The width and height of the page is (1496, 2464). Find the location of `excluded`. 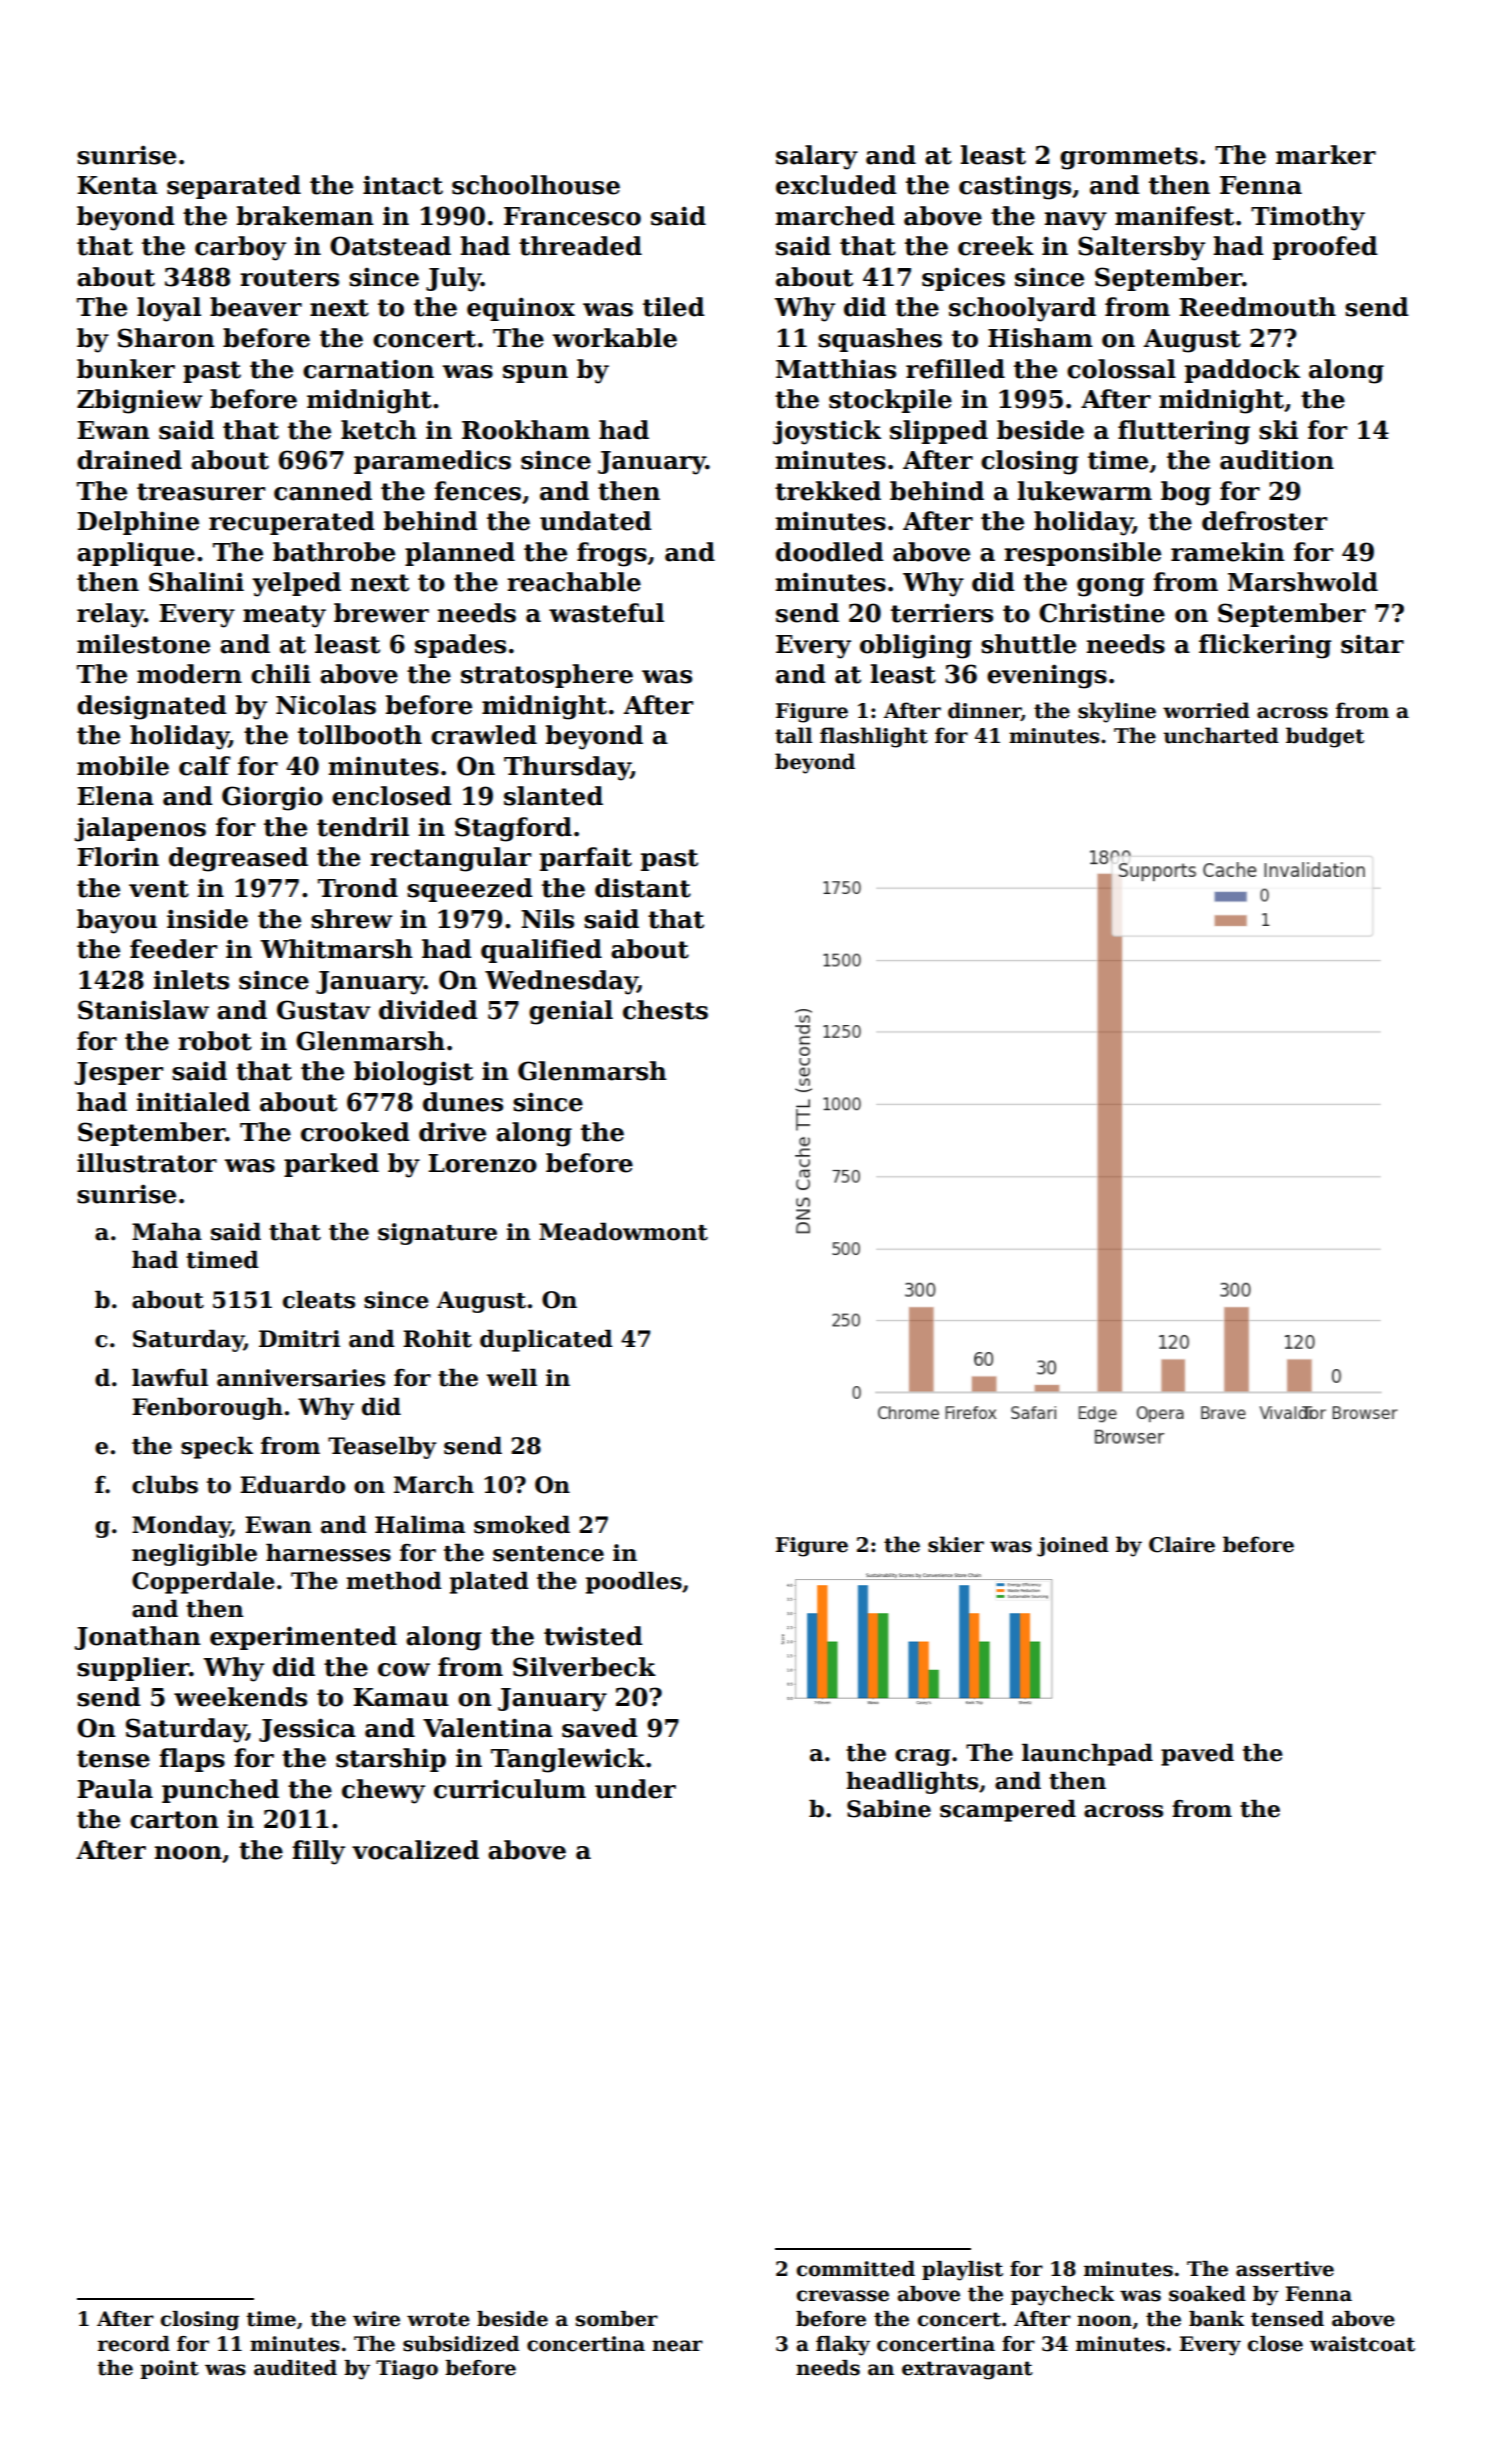

excluded is located at coordinates (836, 185).
